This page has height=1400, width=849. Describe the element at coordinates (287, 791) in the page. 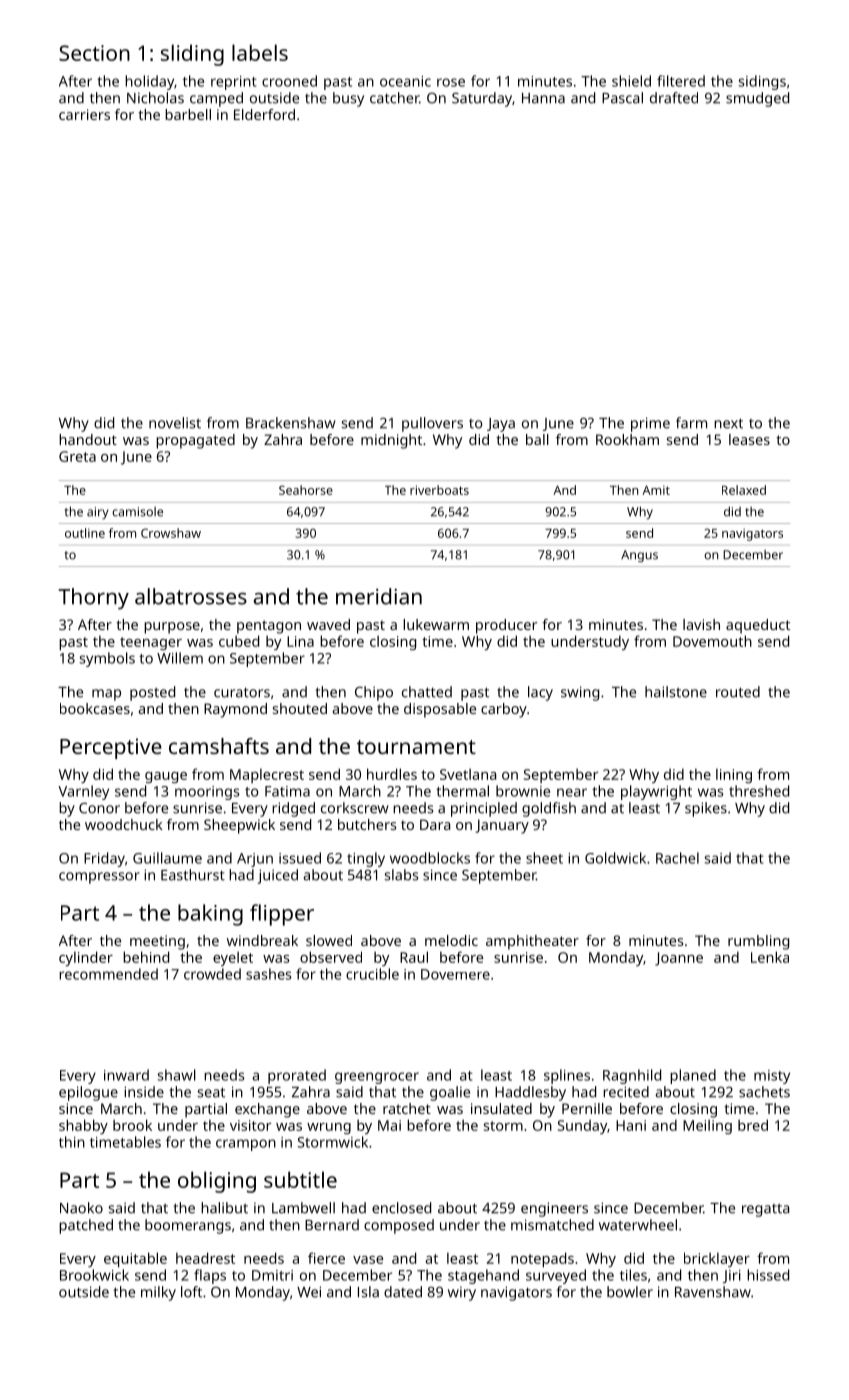

I see `Fatima` at that location.
